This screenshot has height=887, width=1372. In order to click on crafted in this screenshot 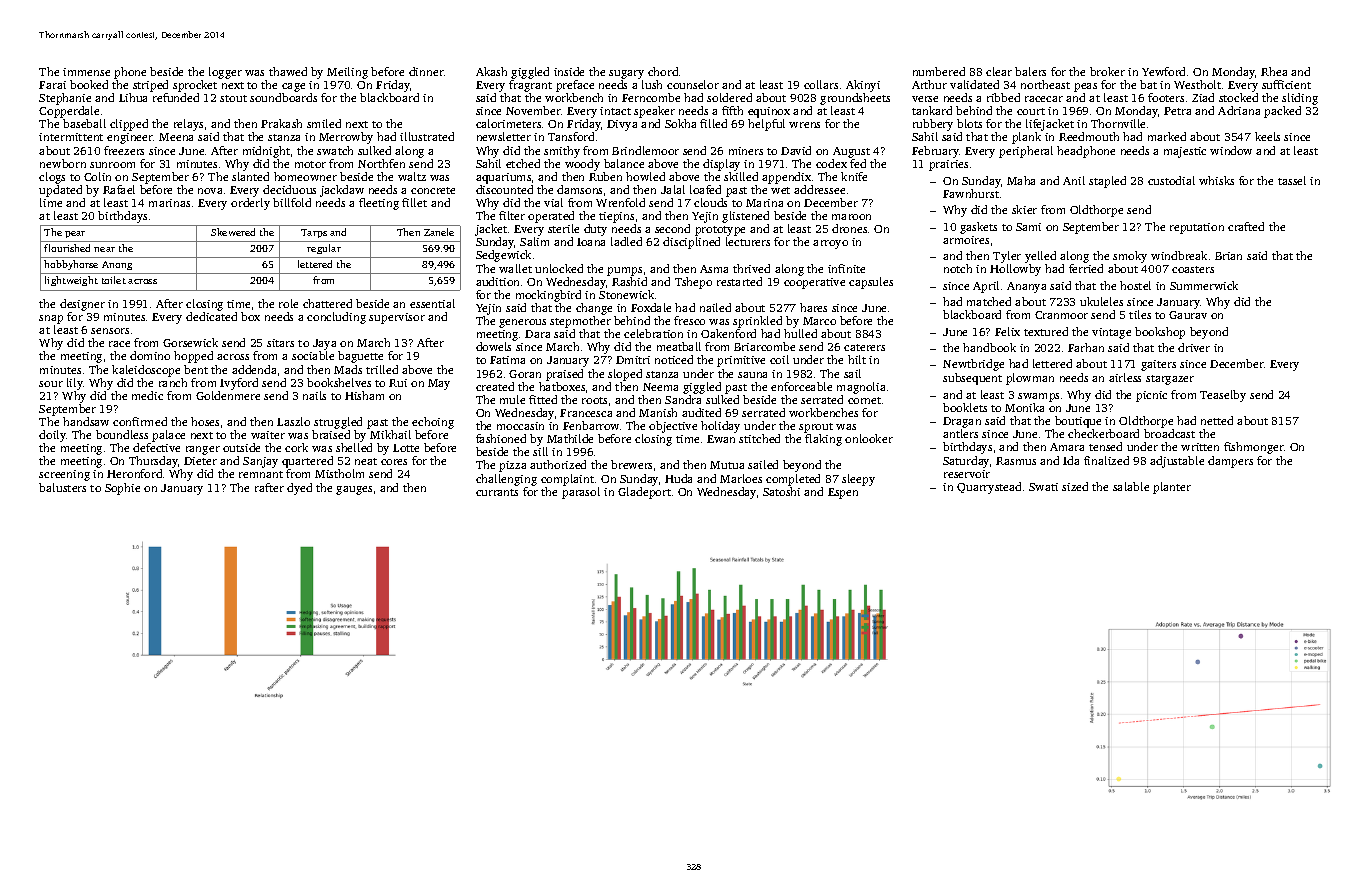, I will do `click(1246, 226)`.
